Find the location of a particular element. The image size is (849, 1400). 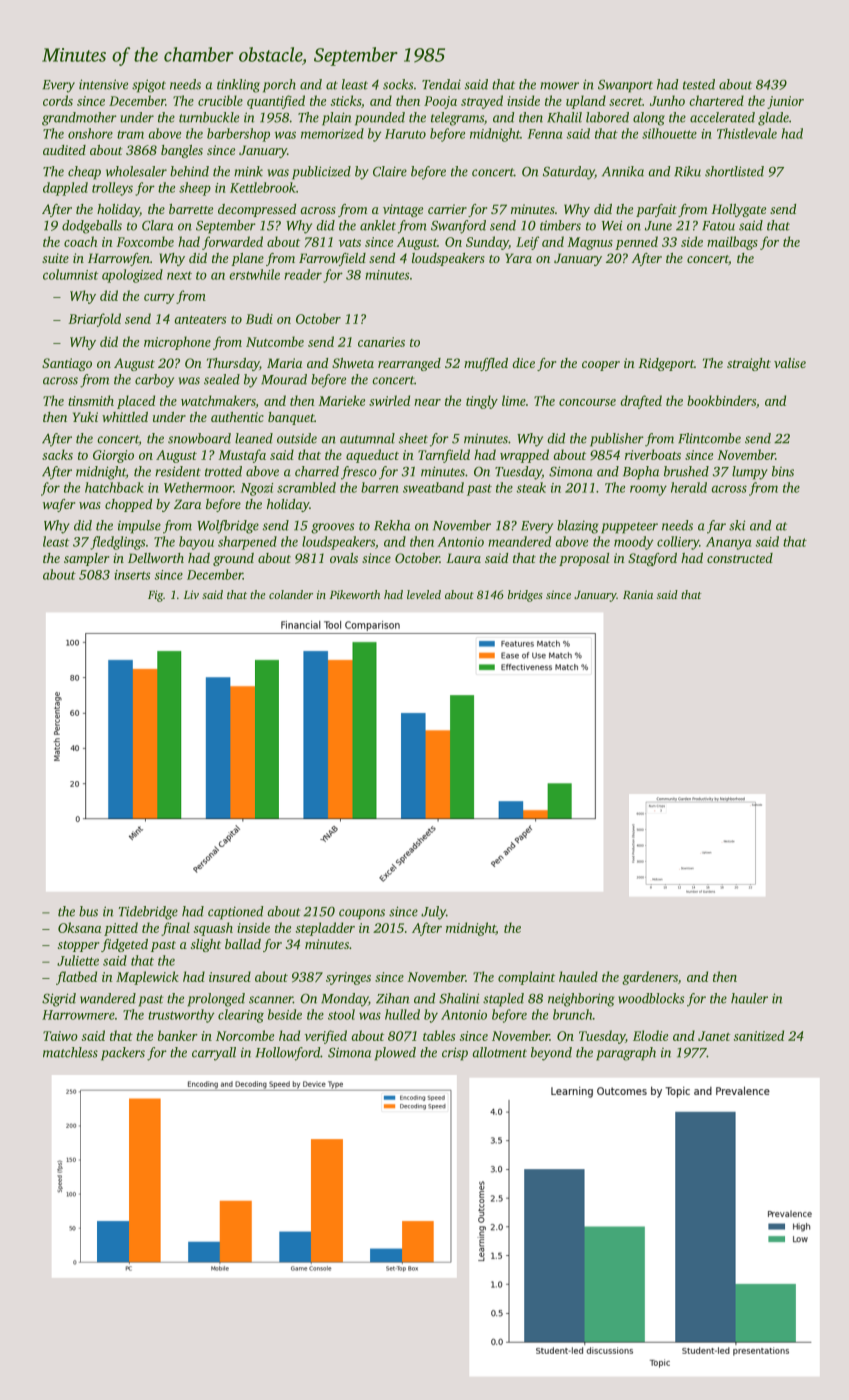

colander is located at coordinates (291, 594).
